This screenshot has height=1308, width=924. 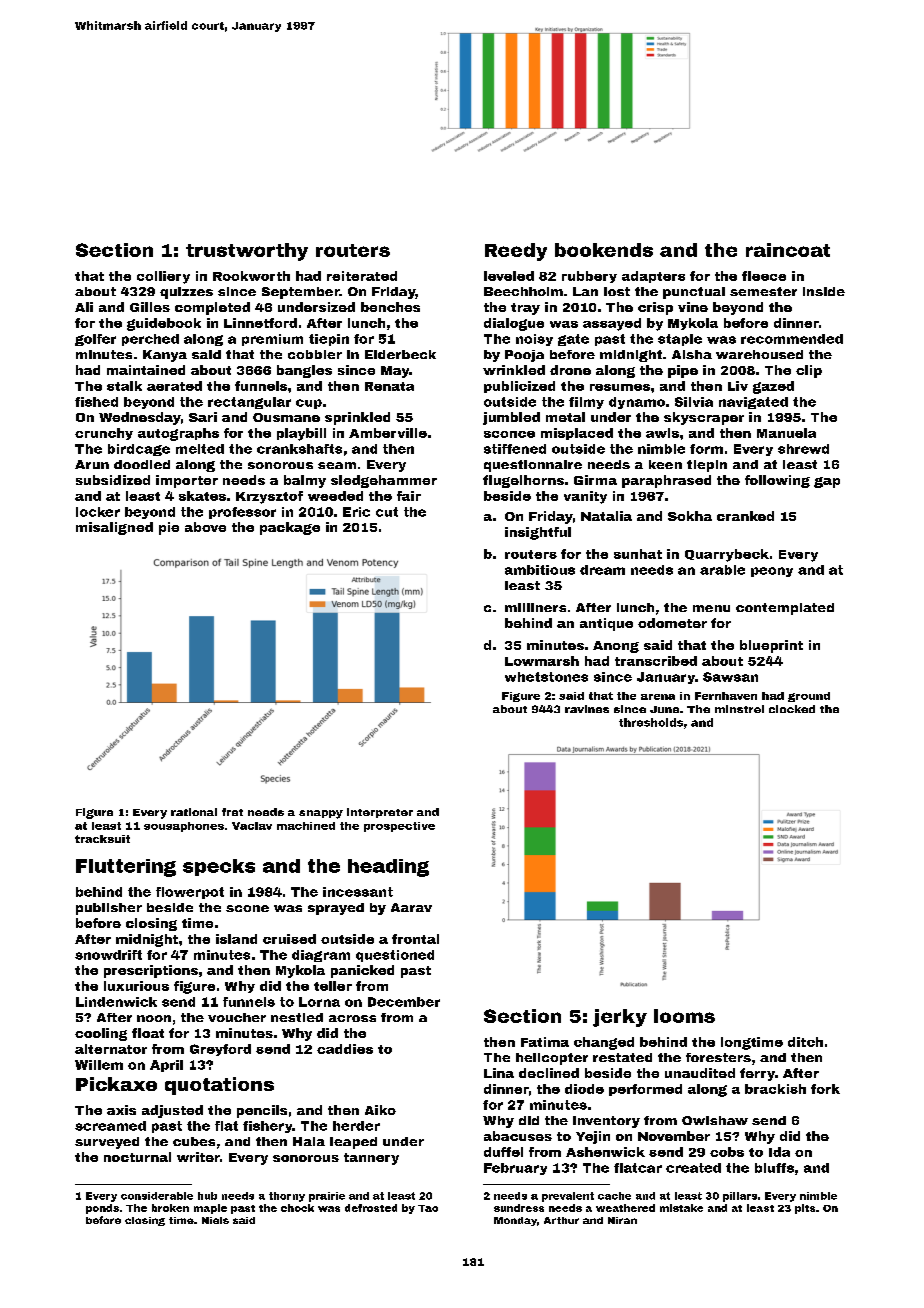 What do you see at coordinates (722, 570) in the screenshot?
I see `arable` at bounding box center [722, 570].
